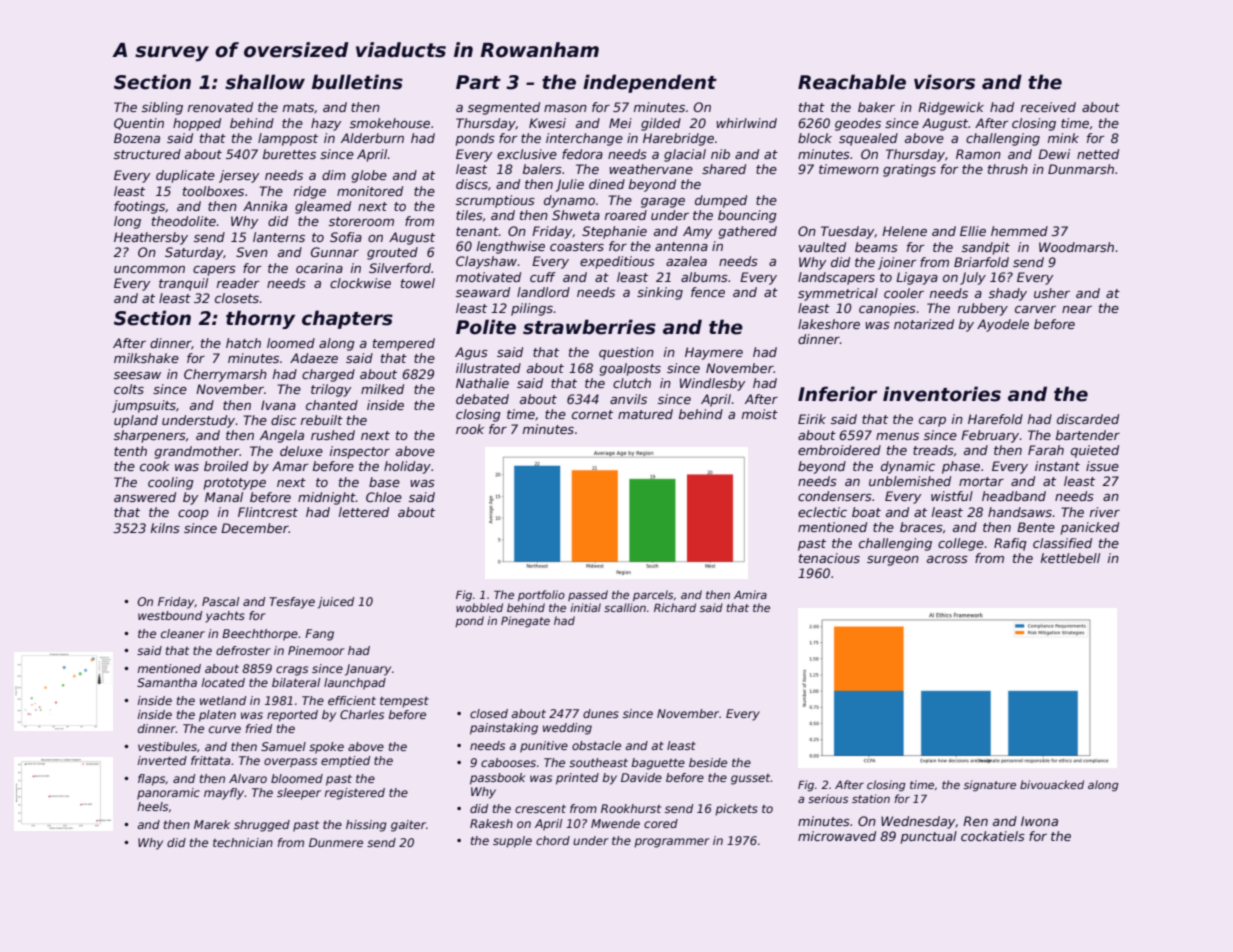  What do you see at coordinates (155, 466) in the document?
I see `cook` at bounding box center [155, 466].
